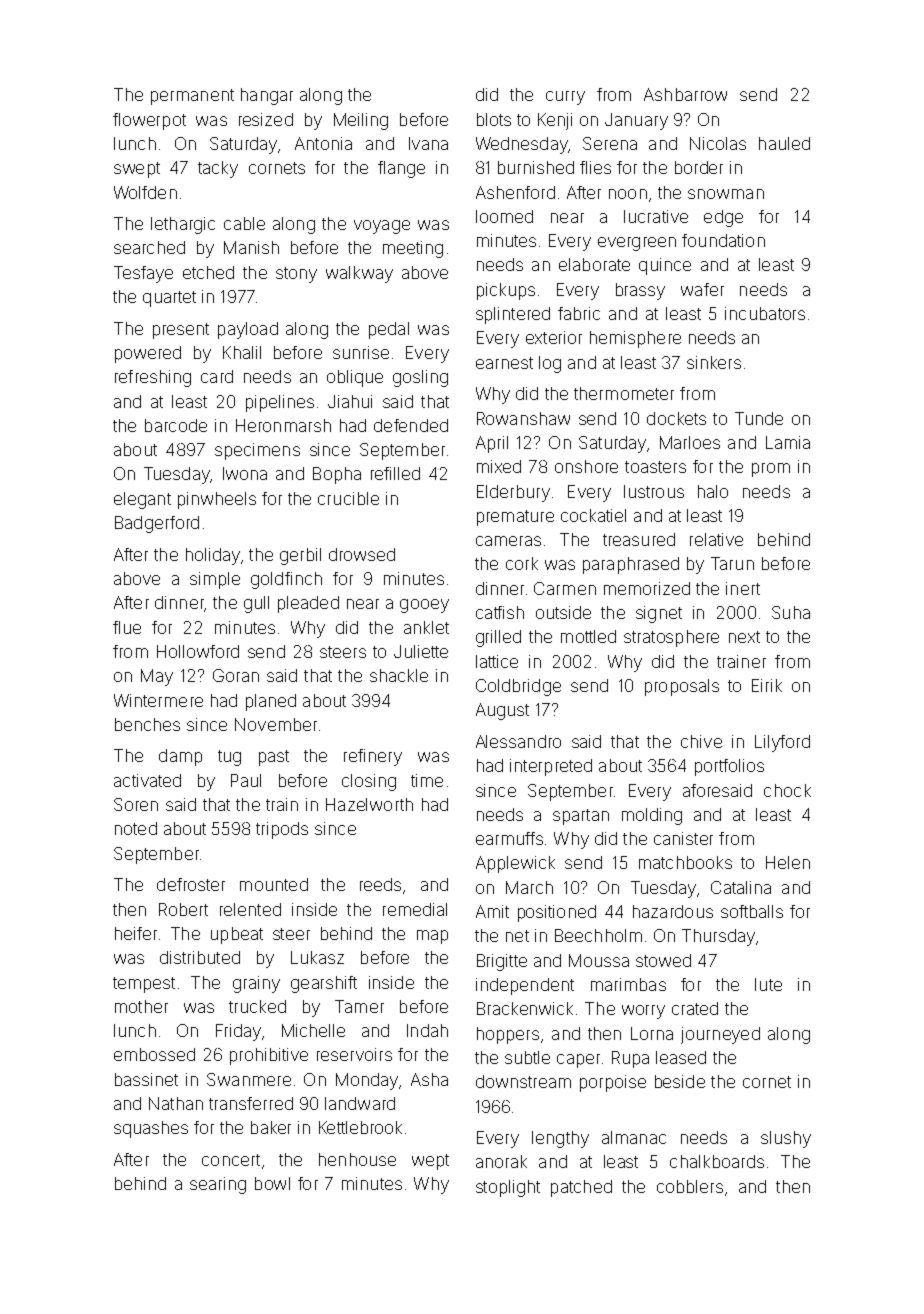  I want to click on distributed, so click(200, 957).
